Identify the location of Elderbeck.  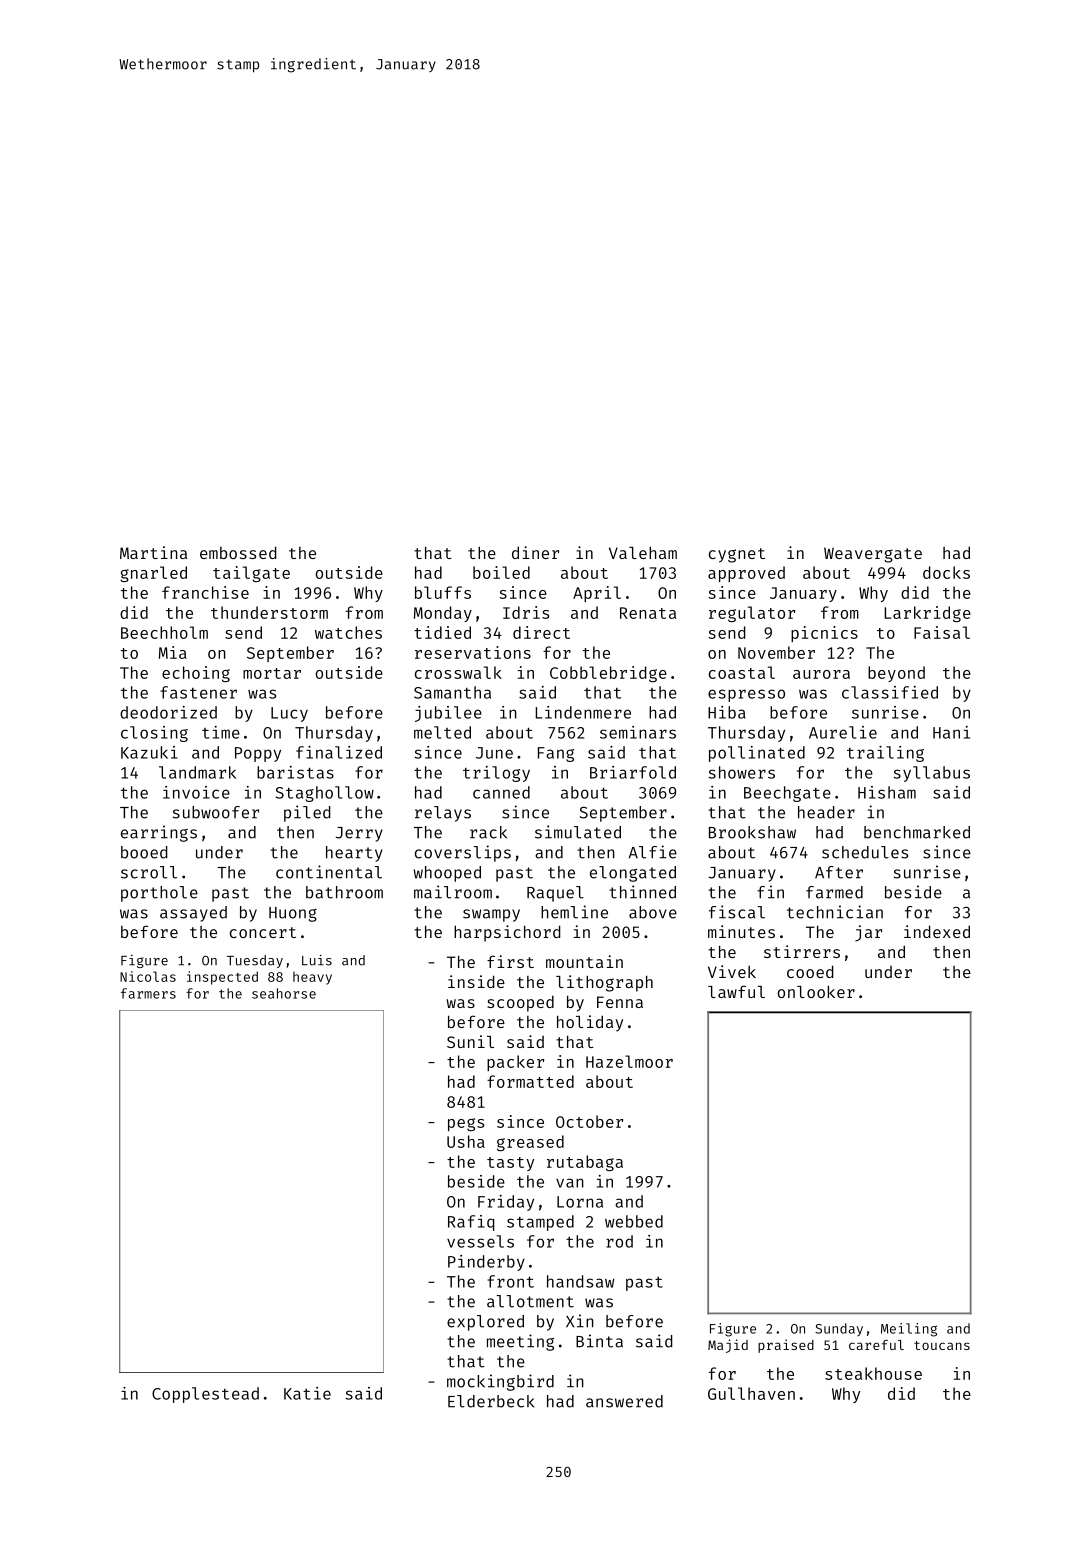
(491, 1401).
